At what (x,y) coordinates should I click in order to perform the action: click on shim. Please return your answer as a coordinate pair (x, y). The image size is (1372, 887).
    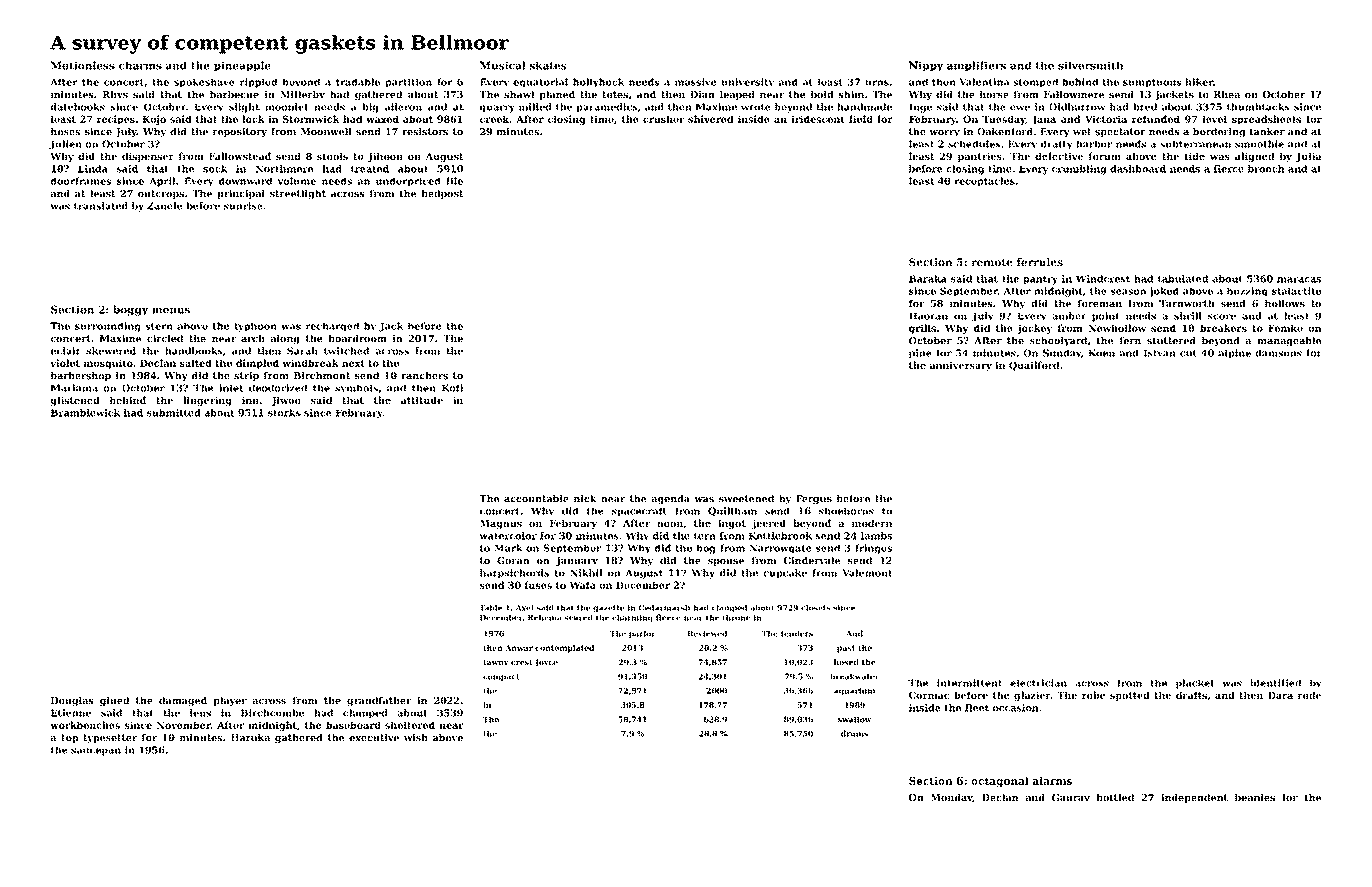
    Looking at the image, I should click on (851, 94).
